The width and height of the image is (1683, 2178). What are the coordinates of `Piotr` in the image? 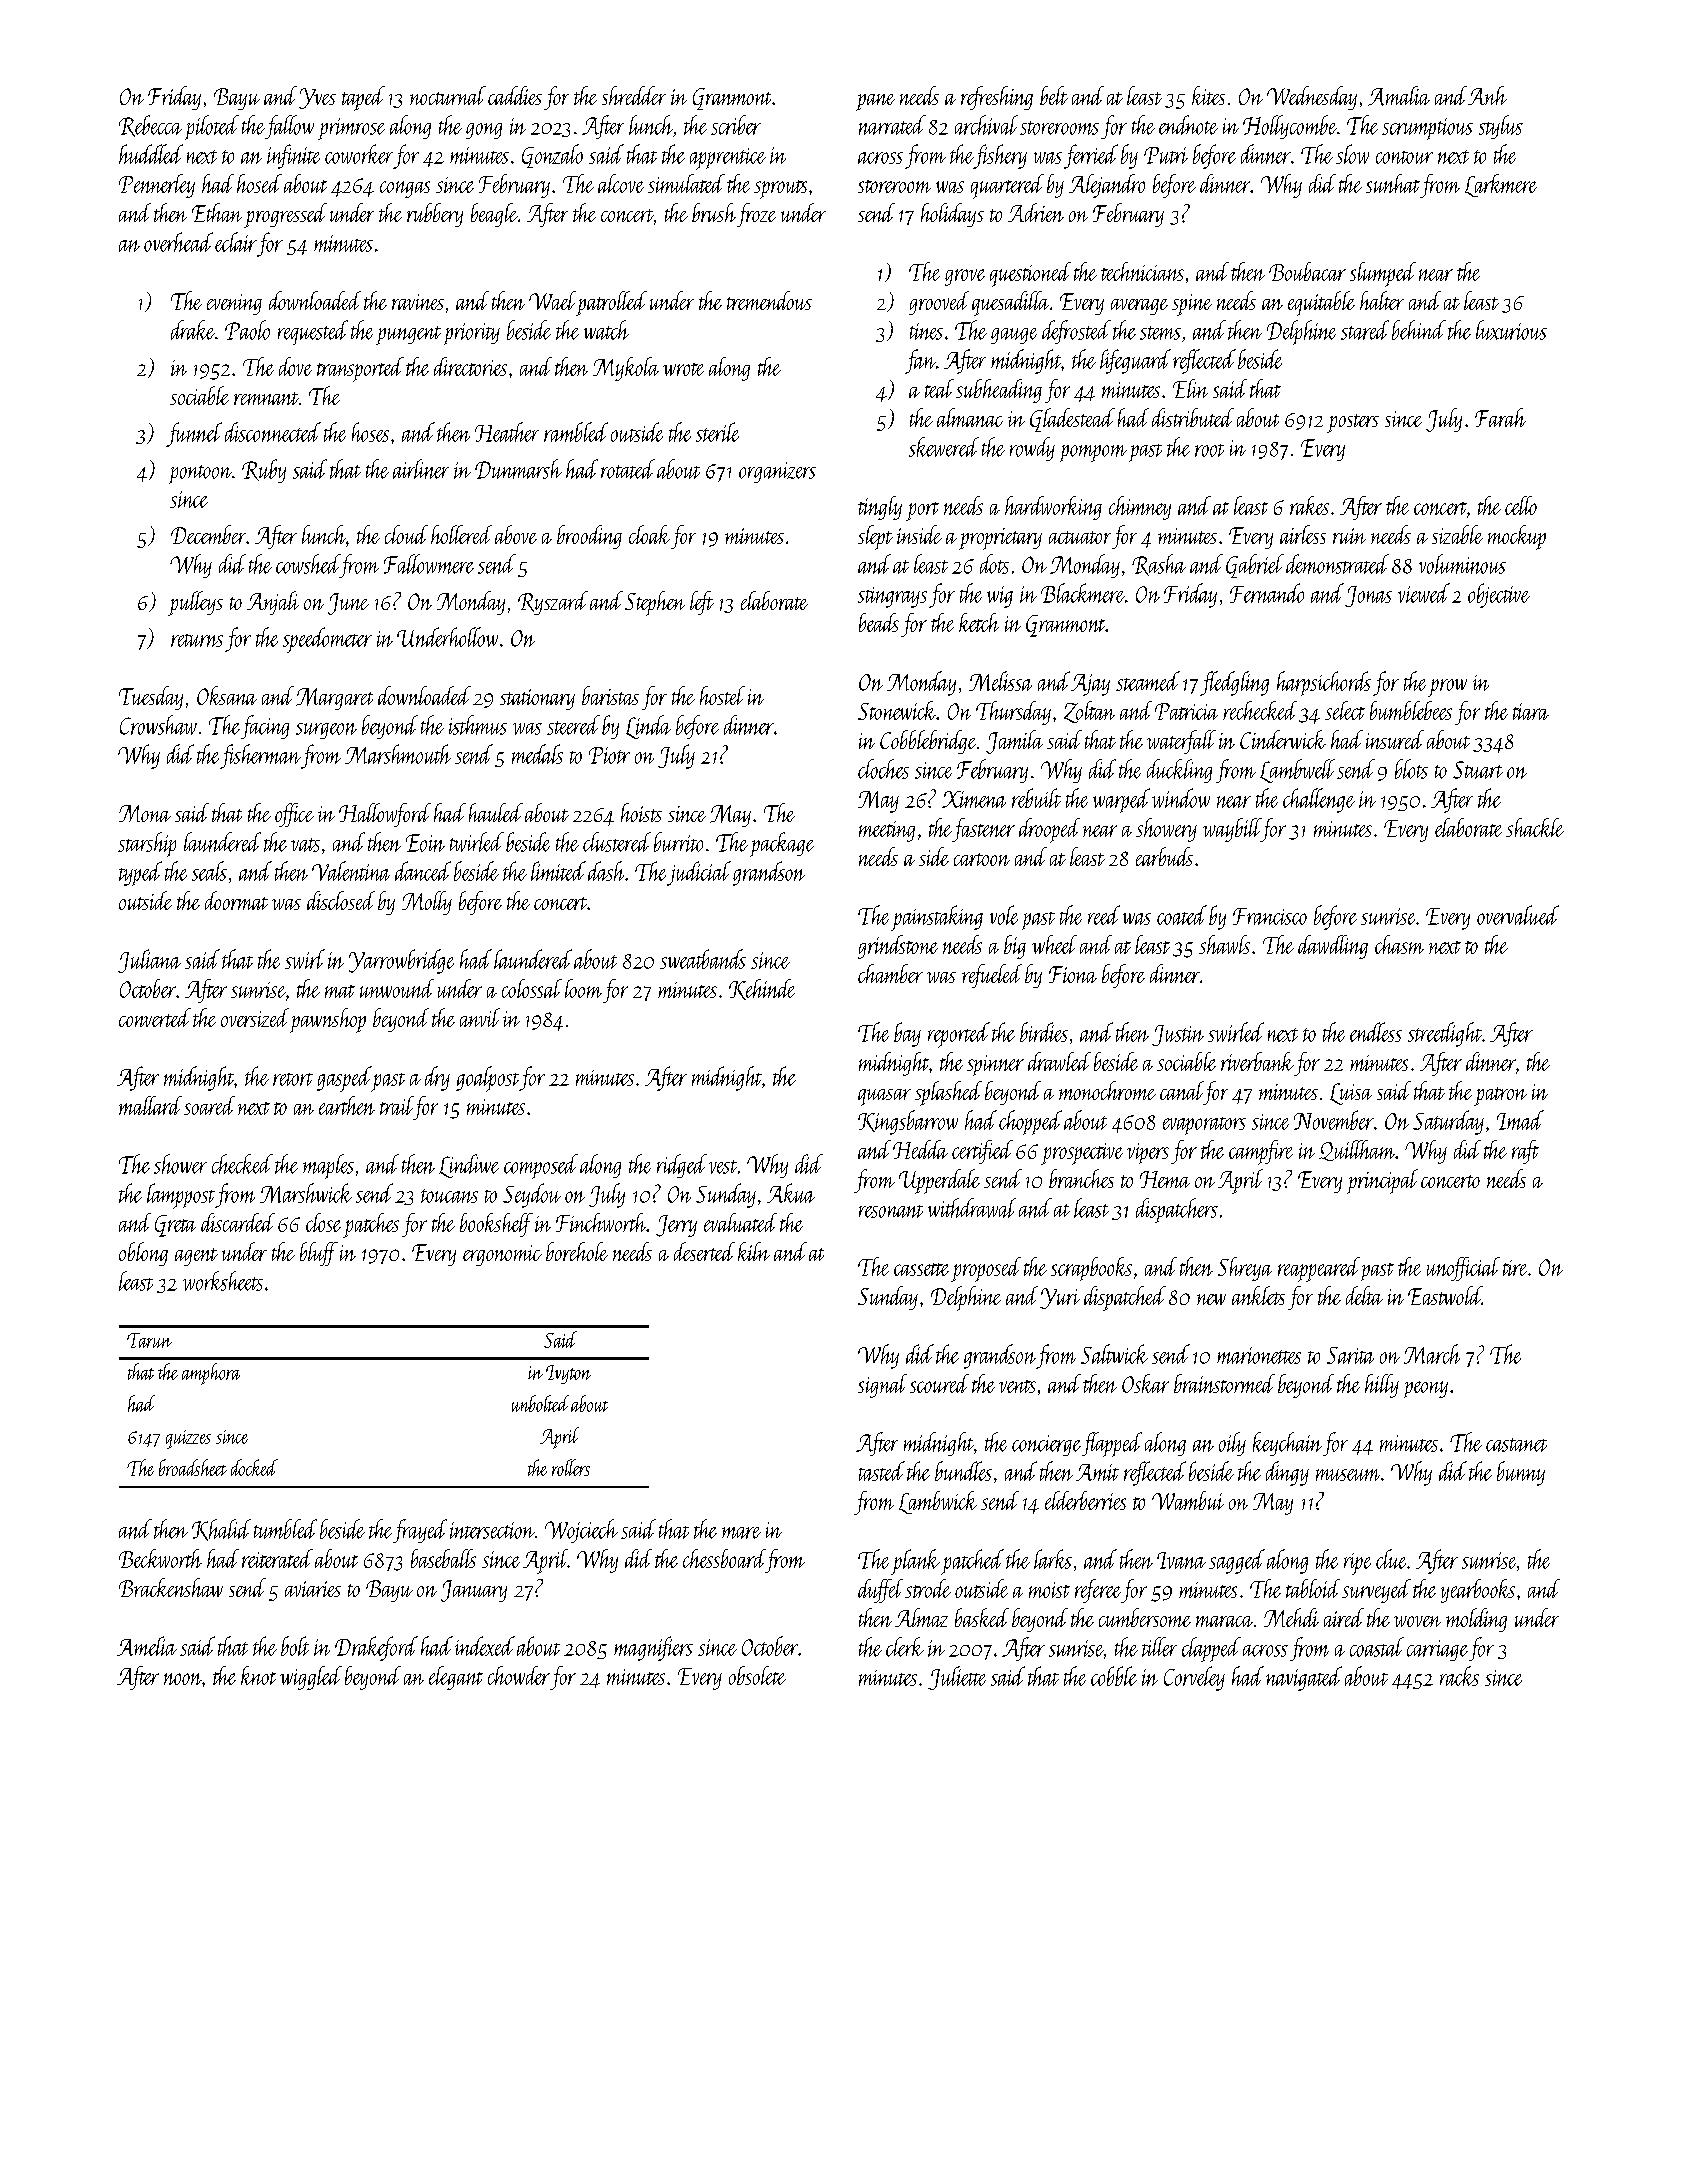 It's located at (609, 755).
